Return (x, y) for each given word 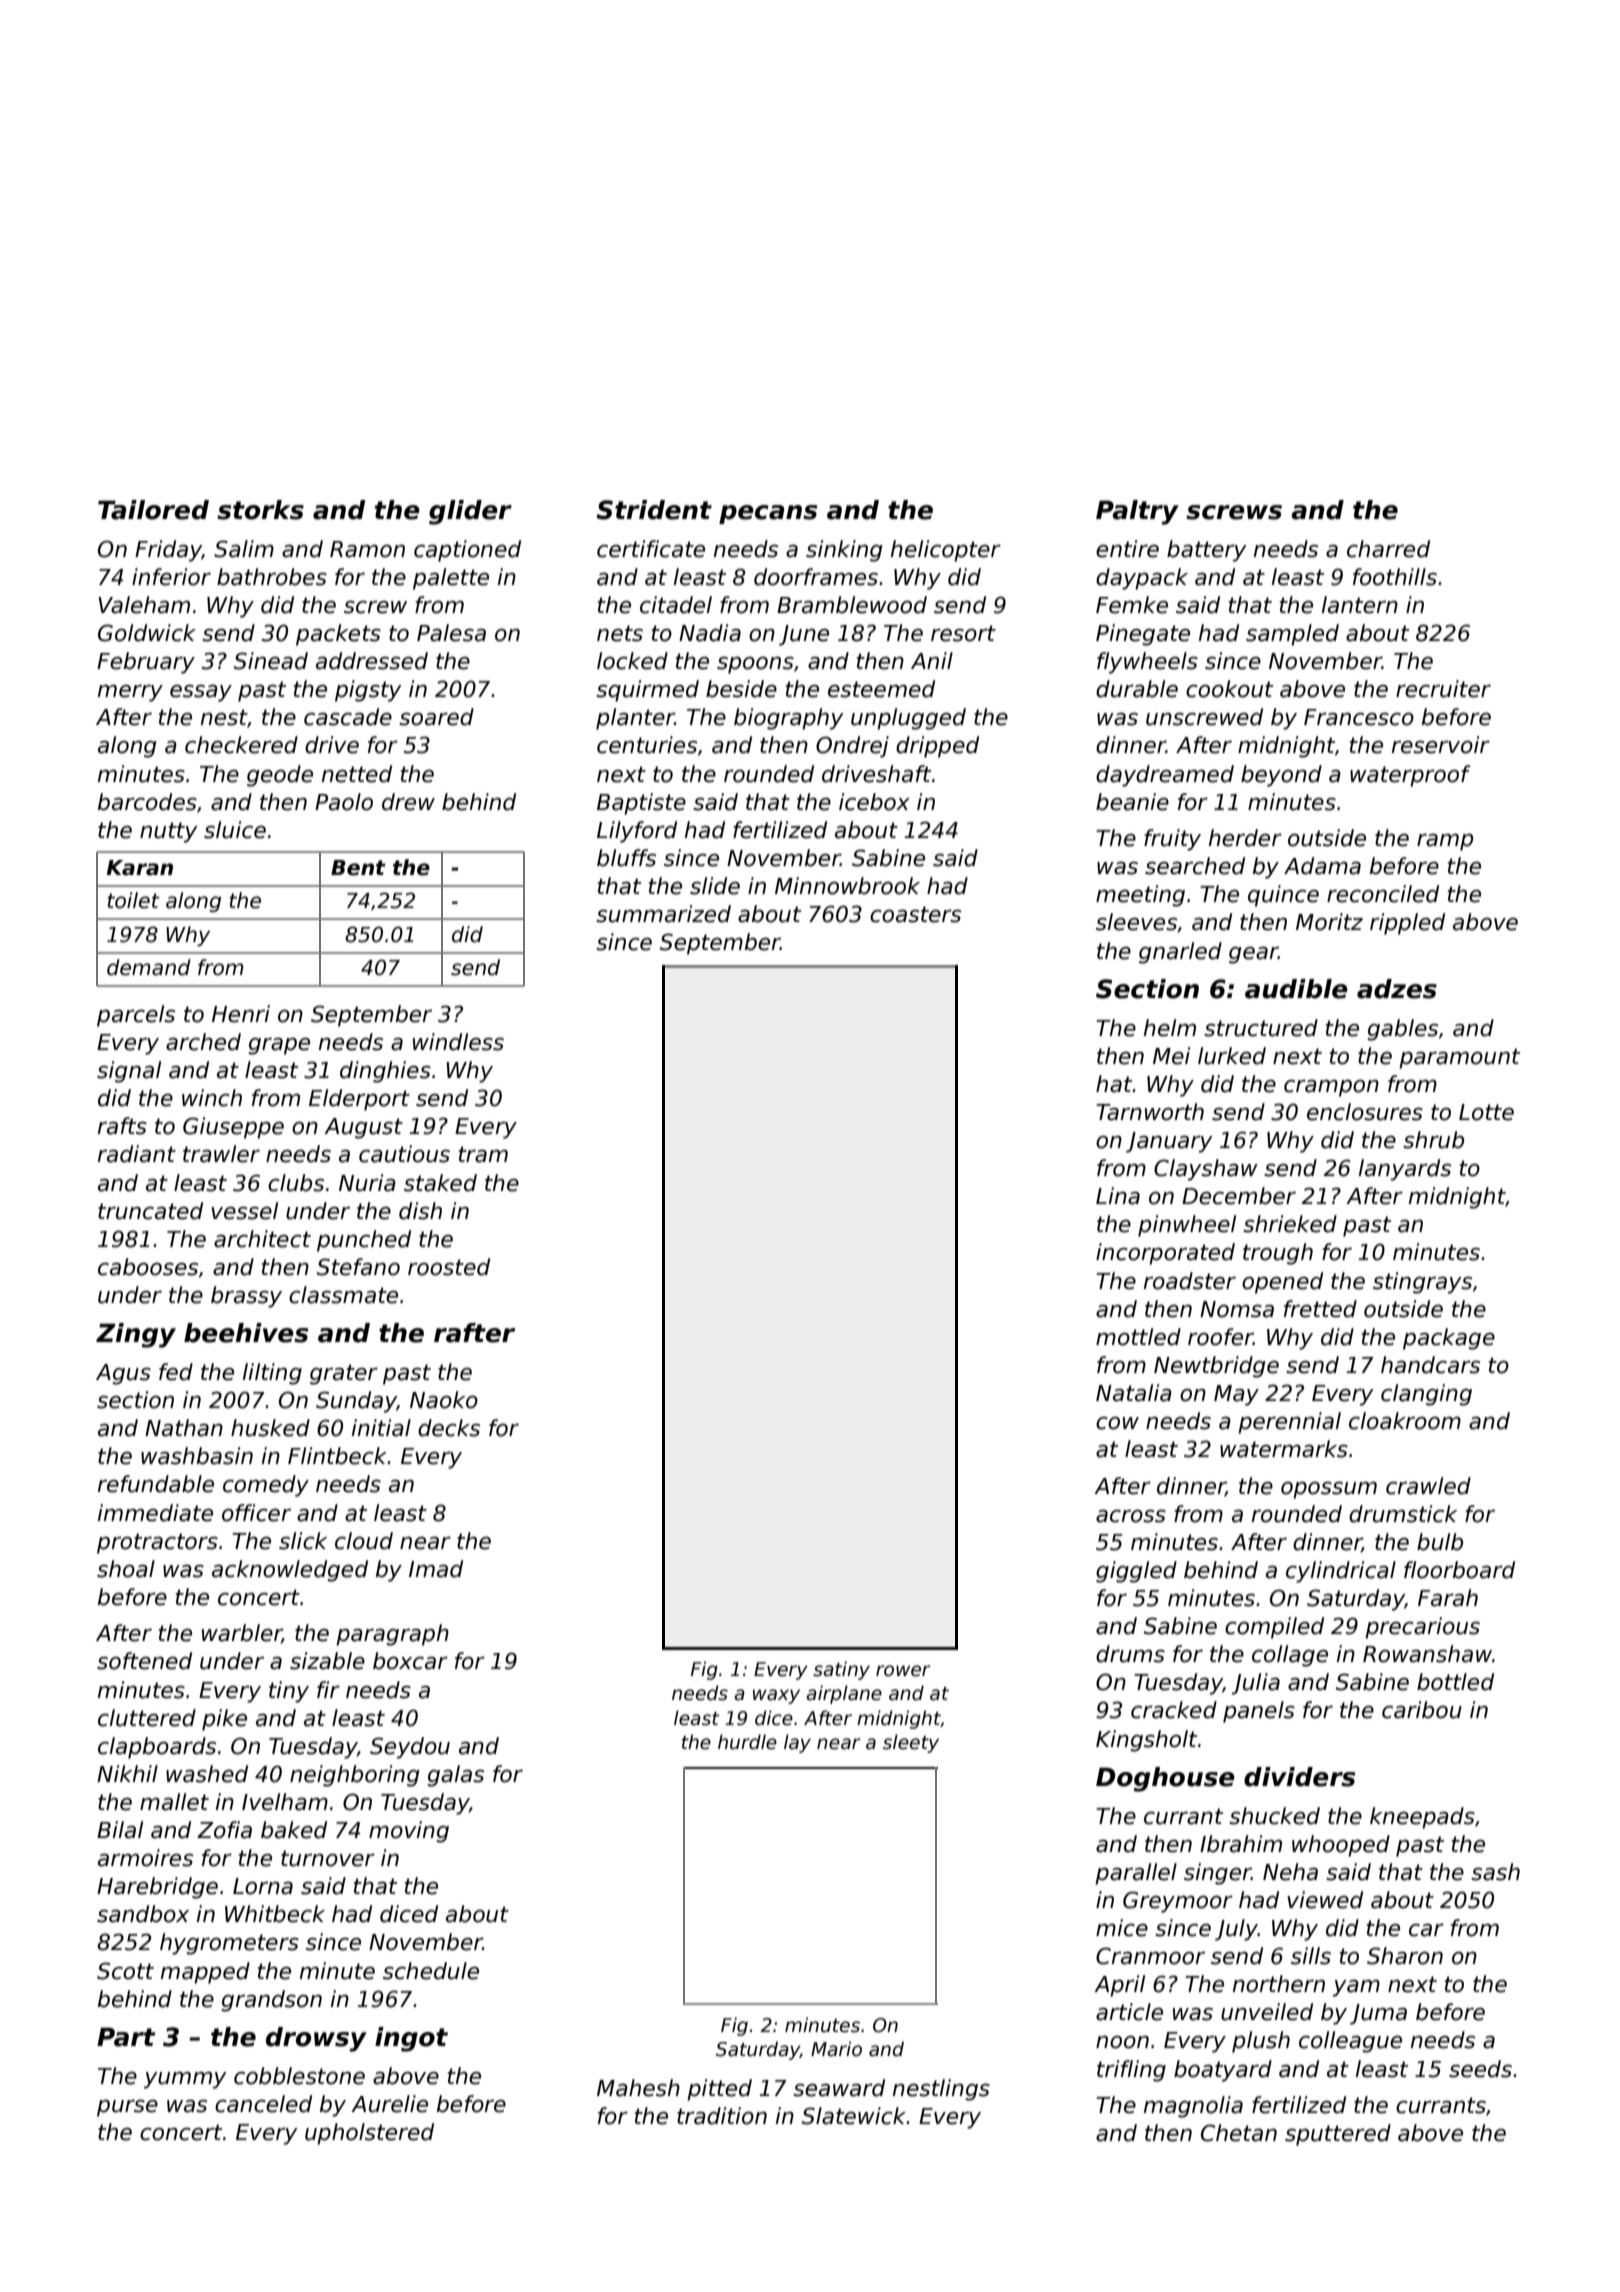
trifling (1131, 2071)
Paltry (1137, 512)
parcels (136, 1016)
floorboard (1459, 1570)
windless (458, 1042)
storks (260, 510)
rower (903, 1671)
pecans (768, 514)
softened (144, 1661)
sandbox (143, 1914)
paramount (1459, 1058)
